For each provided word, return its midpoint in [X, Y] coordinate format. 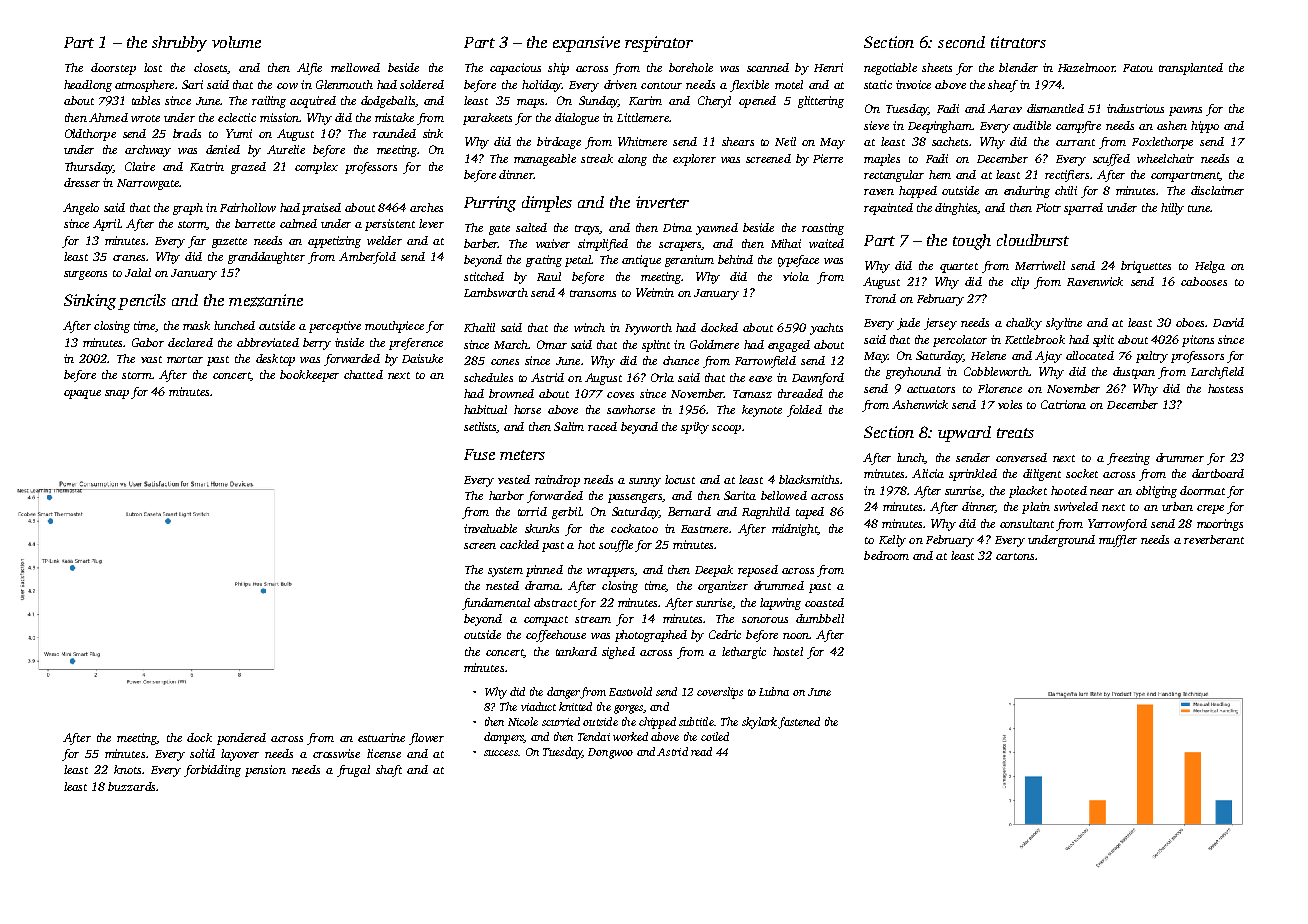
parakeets [487, 119]
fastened [799, 723]
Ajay [1048, 357]
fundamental [496, 604]
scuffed [1111, 160]
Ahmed [108, 117]
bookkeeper [309, 376]
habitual [485, 409]
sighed [618, 653]
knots [127, 769]
